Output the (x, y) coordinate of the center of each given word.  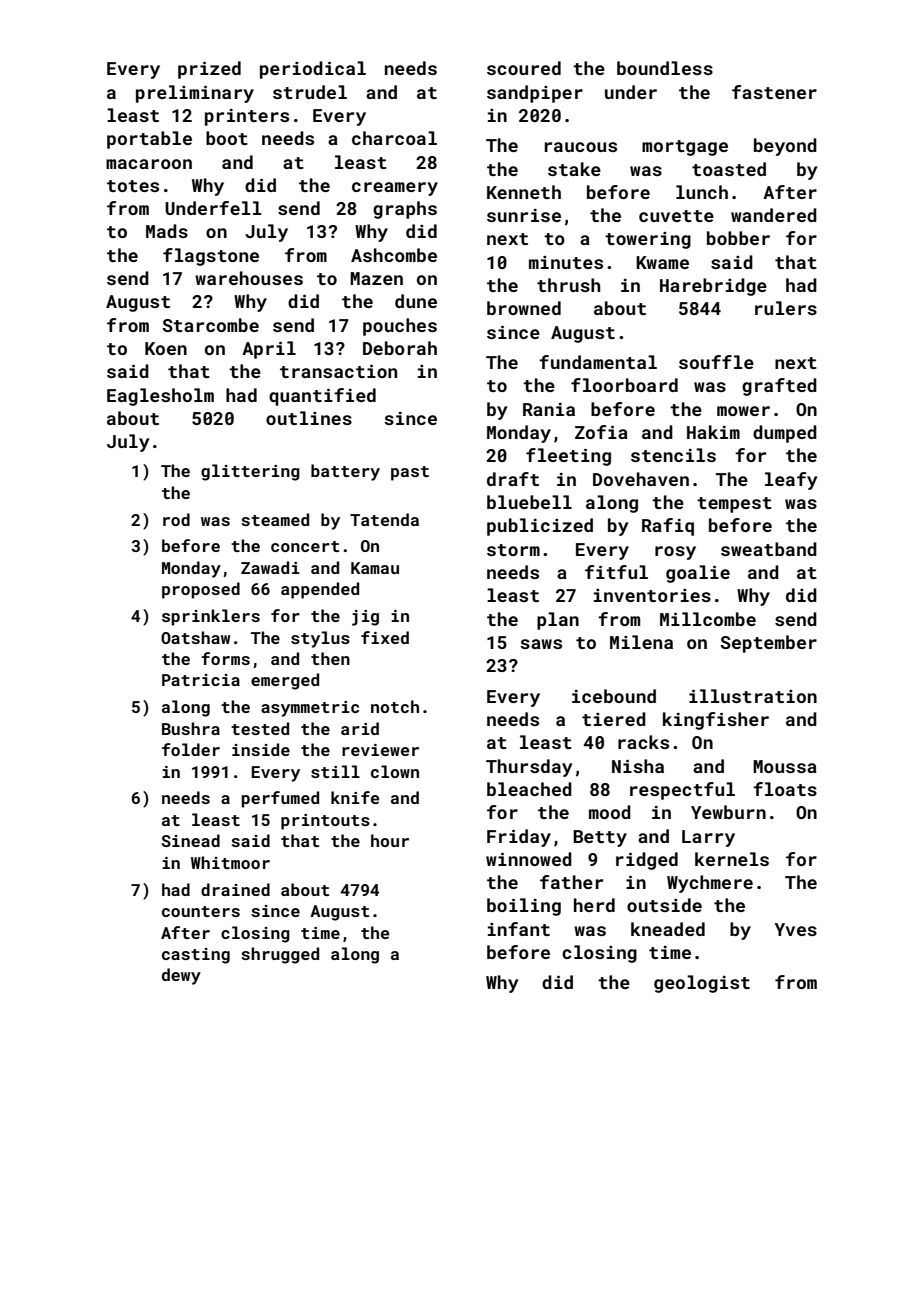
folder (191, 749)
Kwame (662, 262)
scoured (524, 68)
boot (227, 138)
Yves (796, 929)
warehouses (249, 278)
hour (390, 840)
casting (196, 956)
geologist (702, 984)
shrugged (280, 955)
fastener (774, 92)
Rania (549, 409)
